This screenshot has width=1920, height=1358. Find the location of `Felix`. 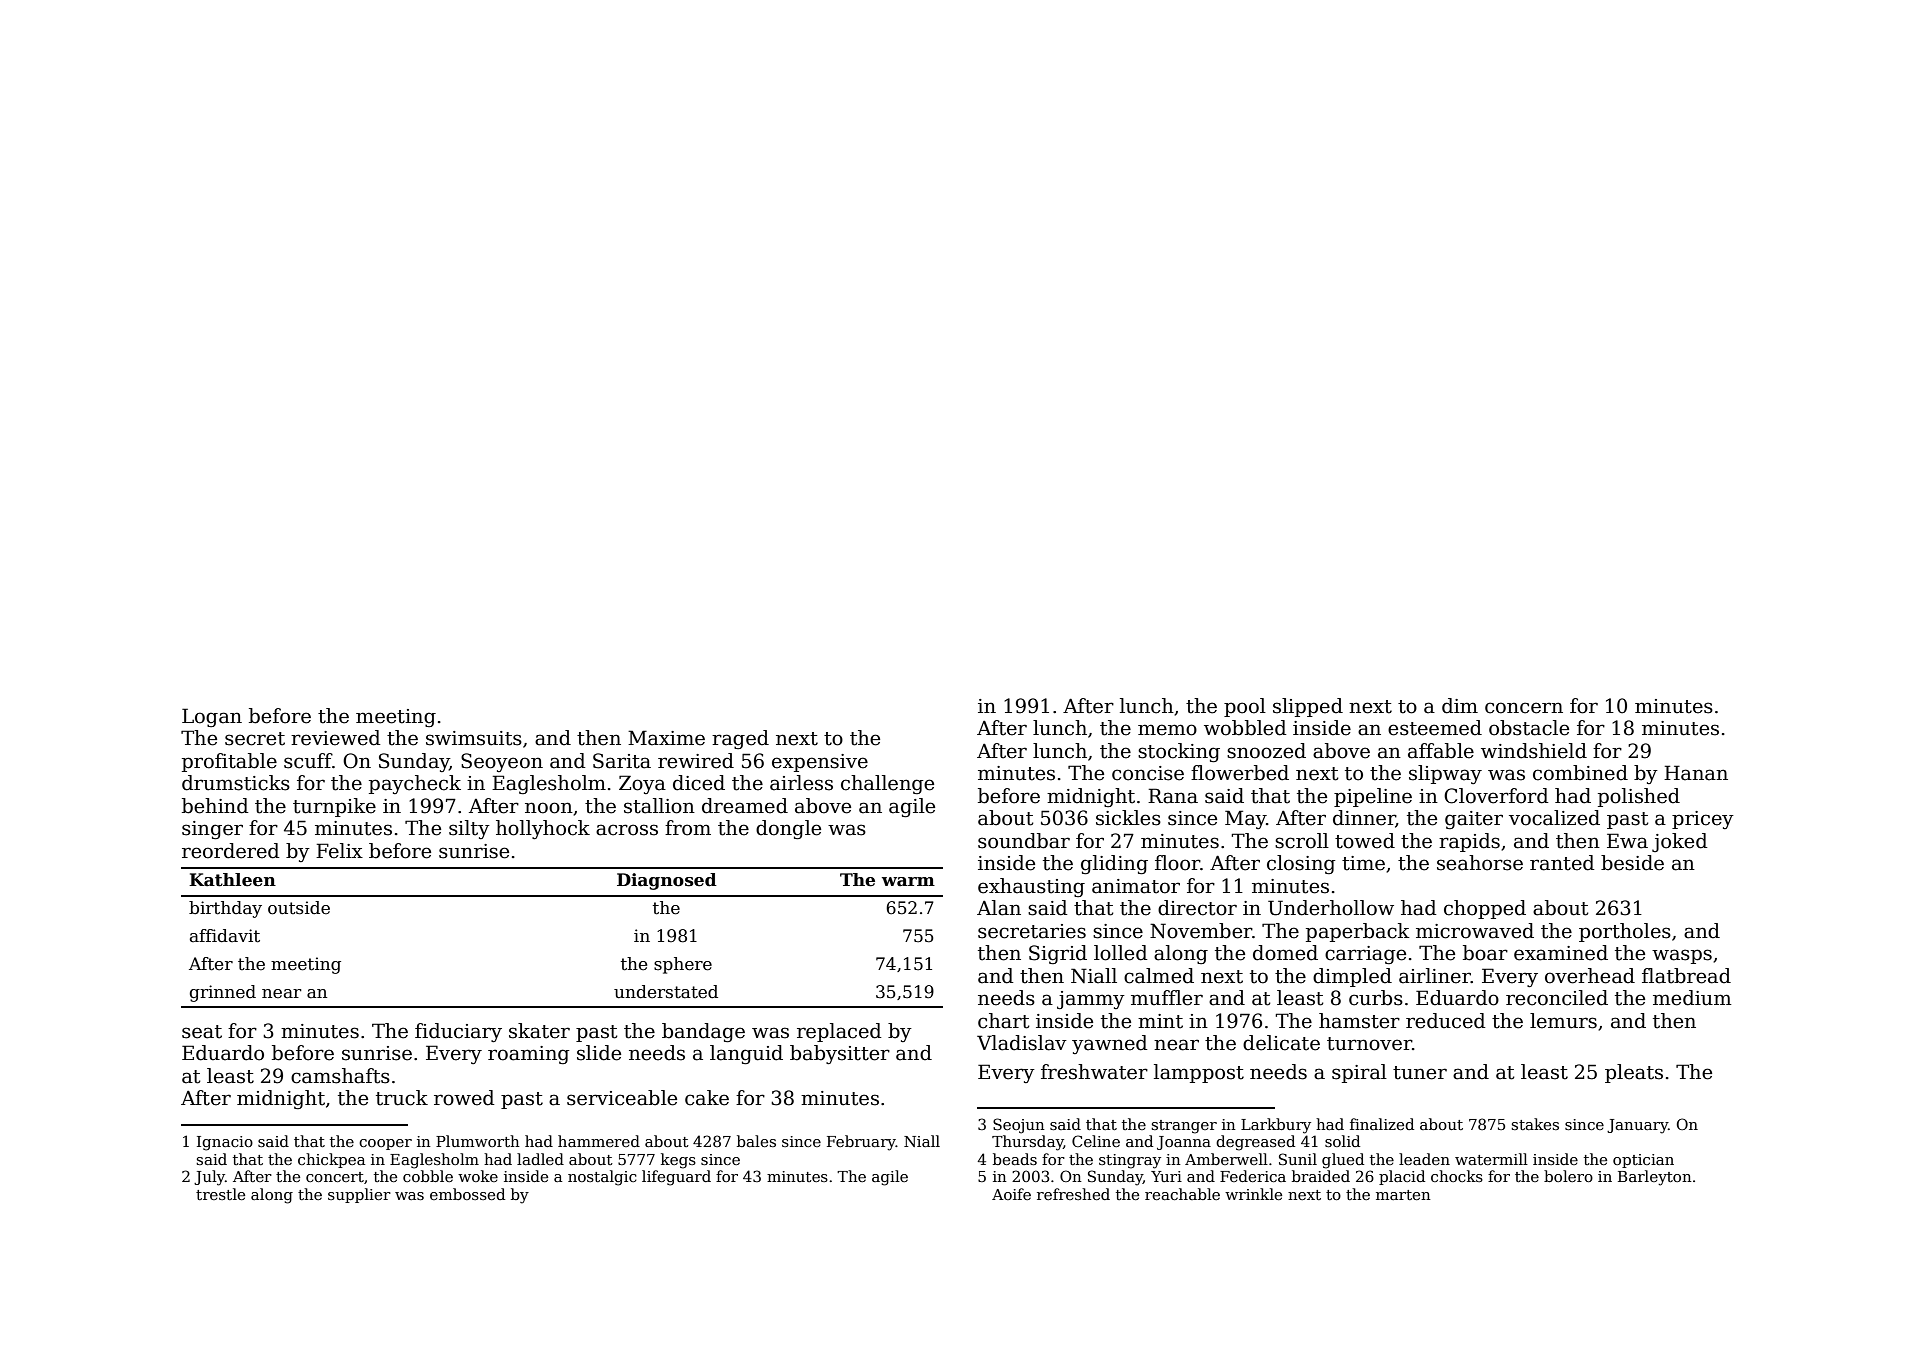

Felix is located at coordinates (339, 851).
